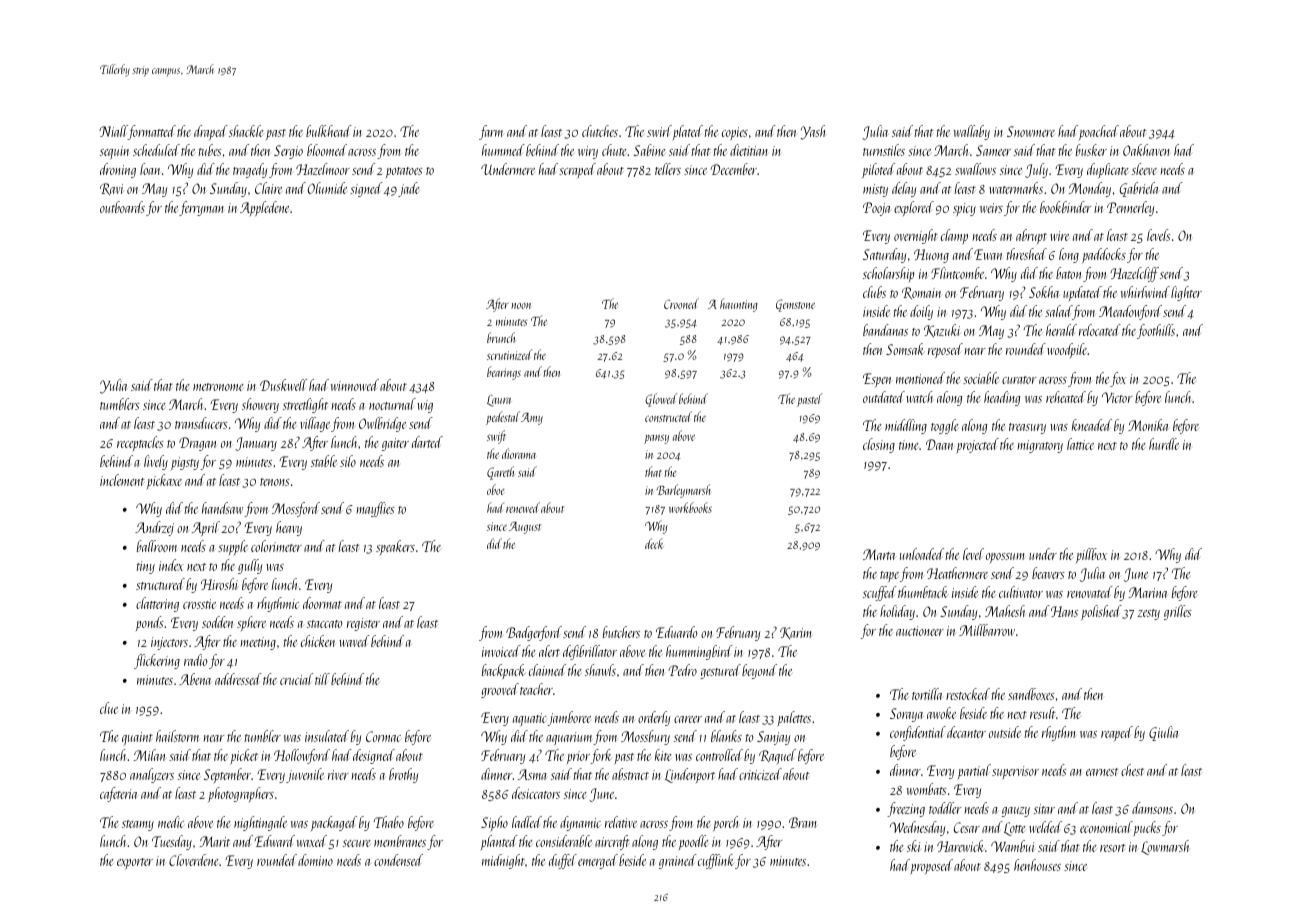 The width and height of the screenshot is (1308, 924). Describe the element at coordinates (211, 132) in the screenshot. I see `draped` at that location.
